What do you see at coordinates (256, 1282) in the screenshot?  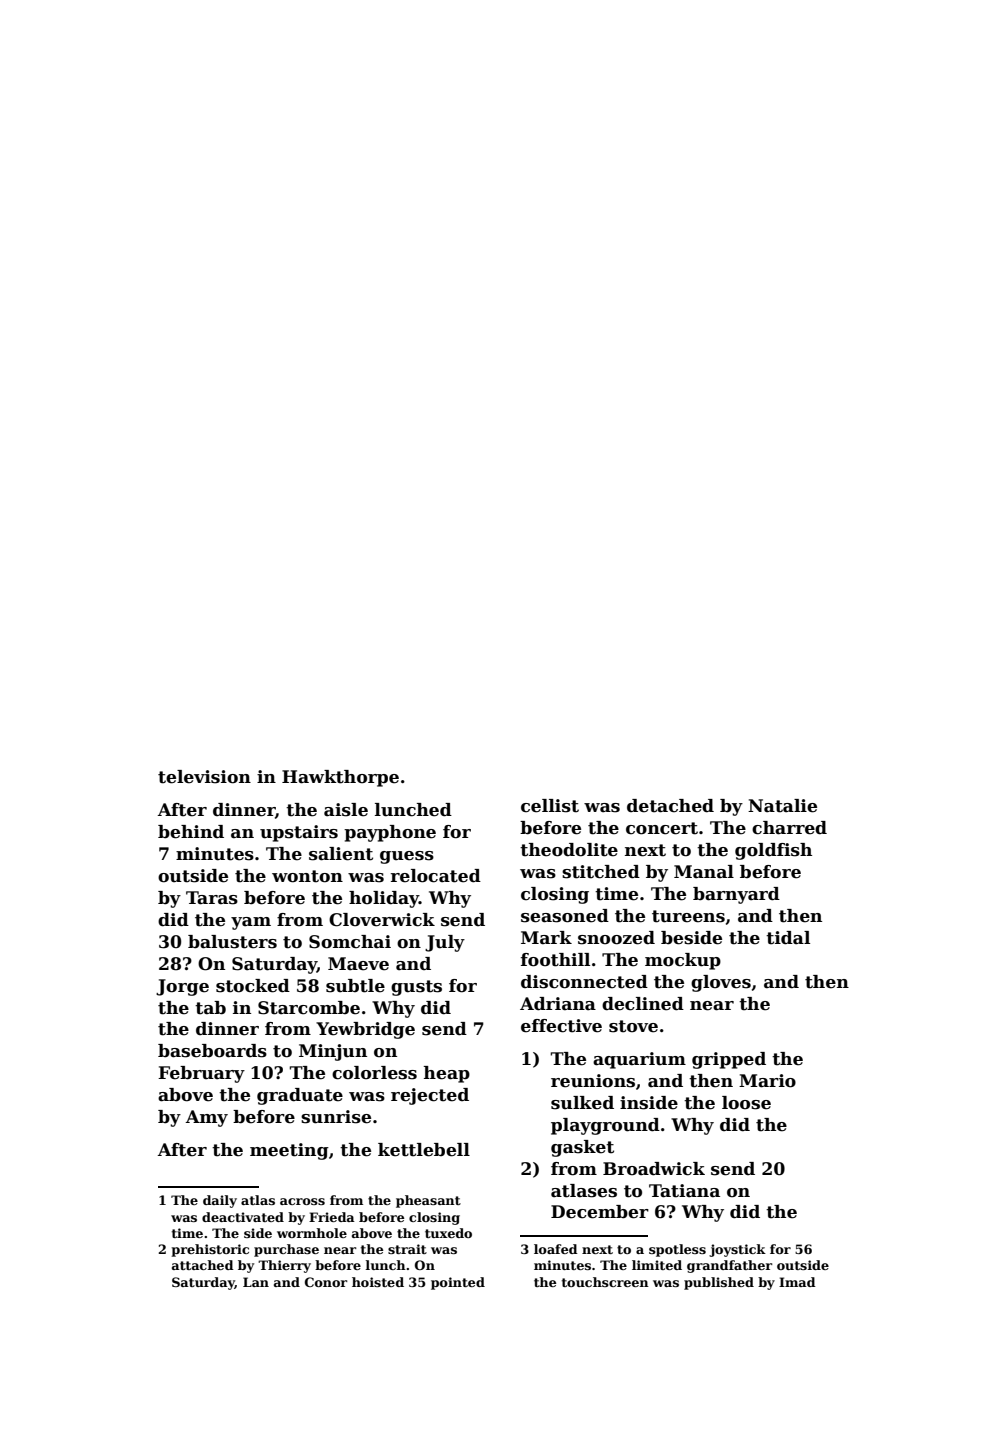 I see `Lan` at bounding box center [256, 1282].
